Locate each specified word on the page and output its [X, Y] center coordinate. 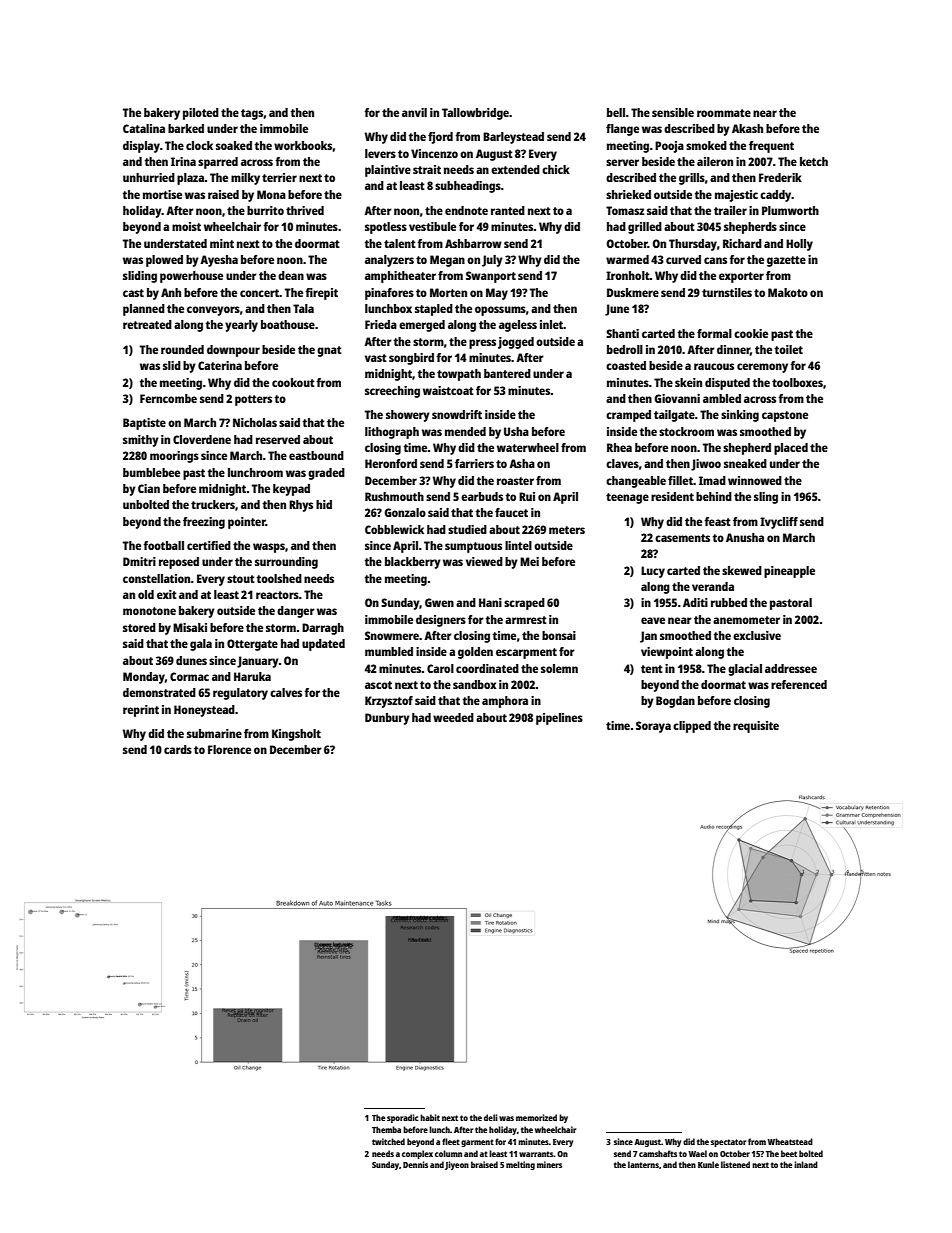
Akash [747, 128]
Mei [529, 561]
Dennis [415, 1164]
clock [199, 145]
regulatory [240, 694]
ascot [378, 685]
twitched [388, 1141]
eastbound [316, 455]
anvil [414, 112]
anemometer [746, 620]
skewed [742, 570]
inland [806, 1164]
